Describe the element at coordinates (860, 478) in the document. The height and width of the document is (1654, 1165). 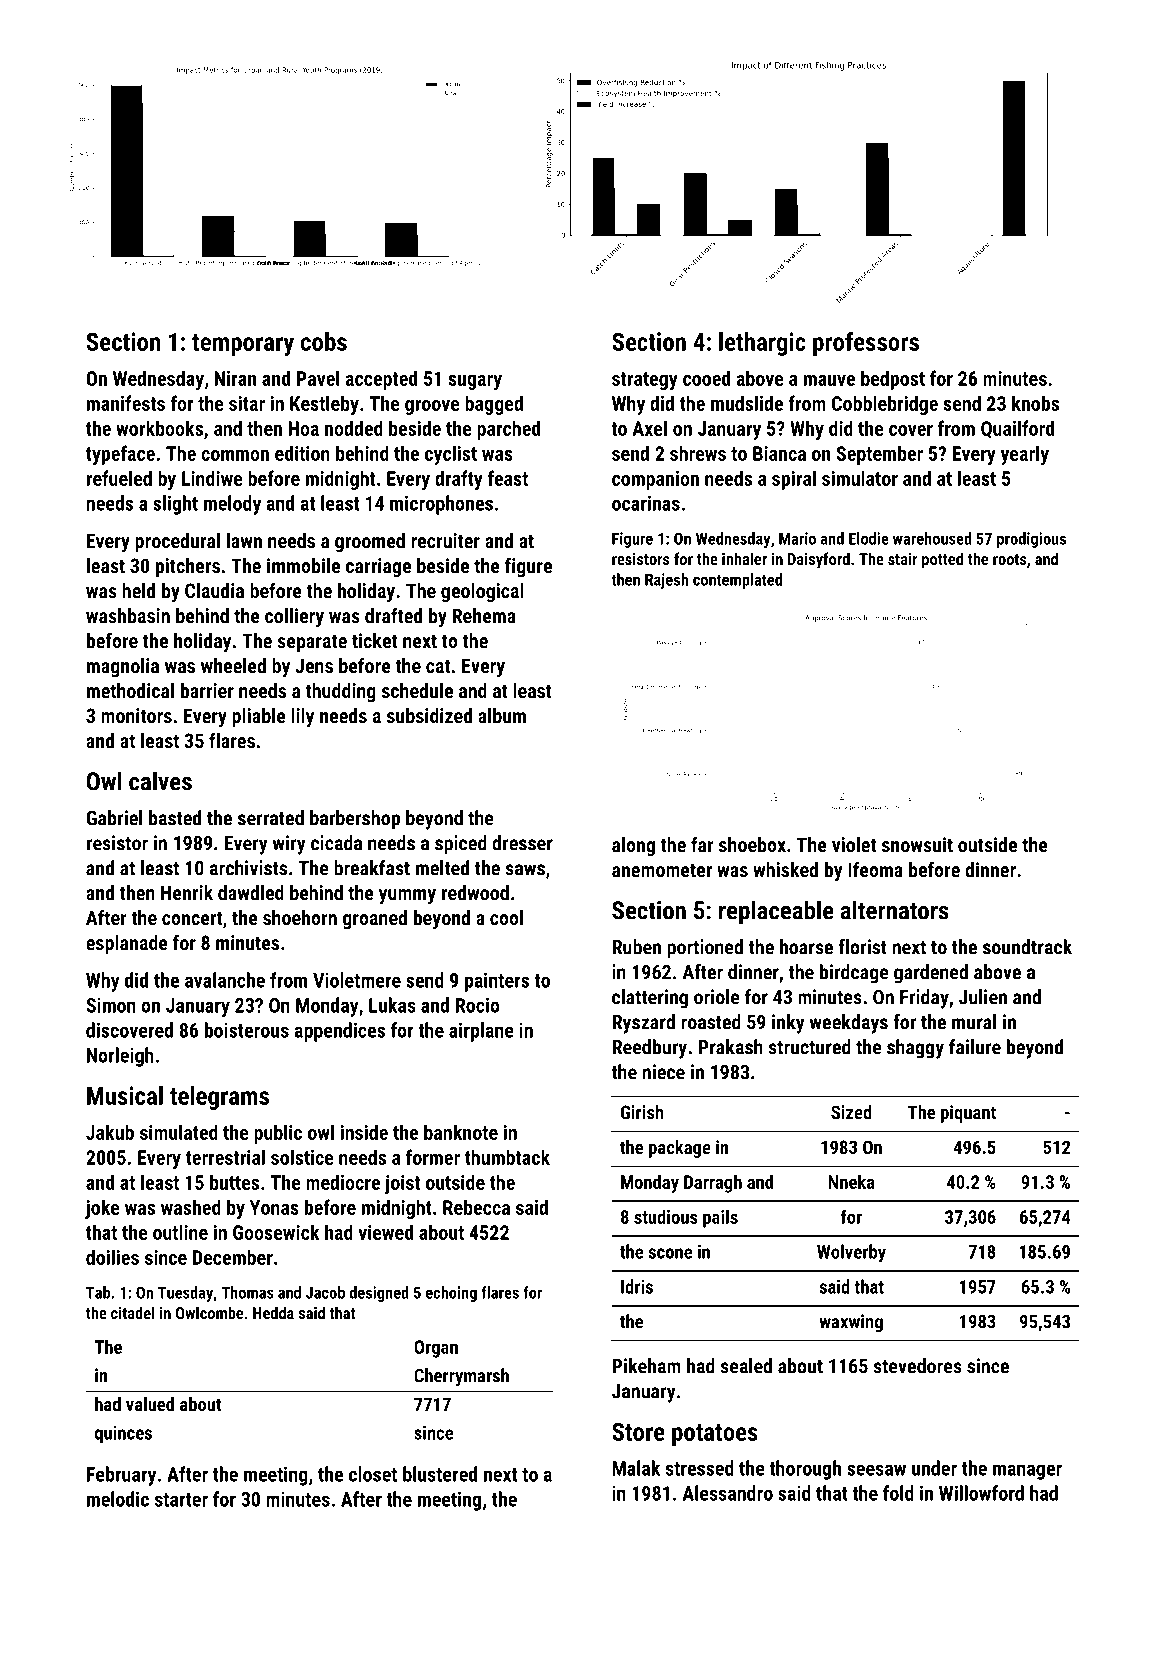
I see `simulator` at that location.
